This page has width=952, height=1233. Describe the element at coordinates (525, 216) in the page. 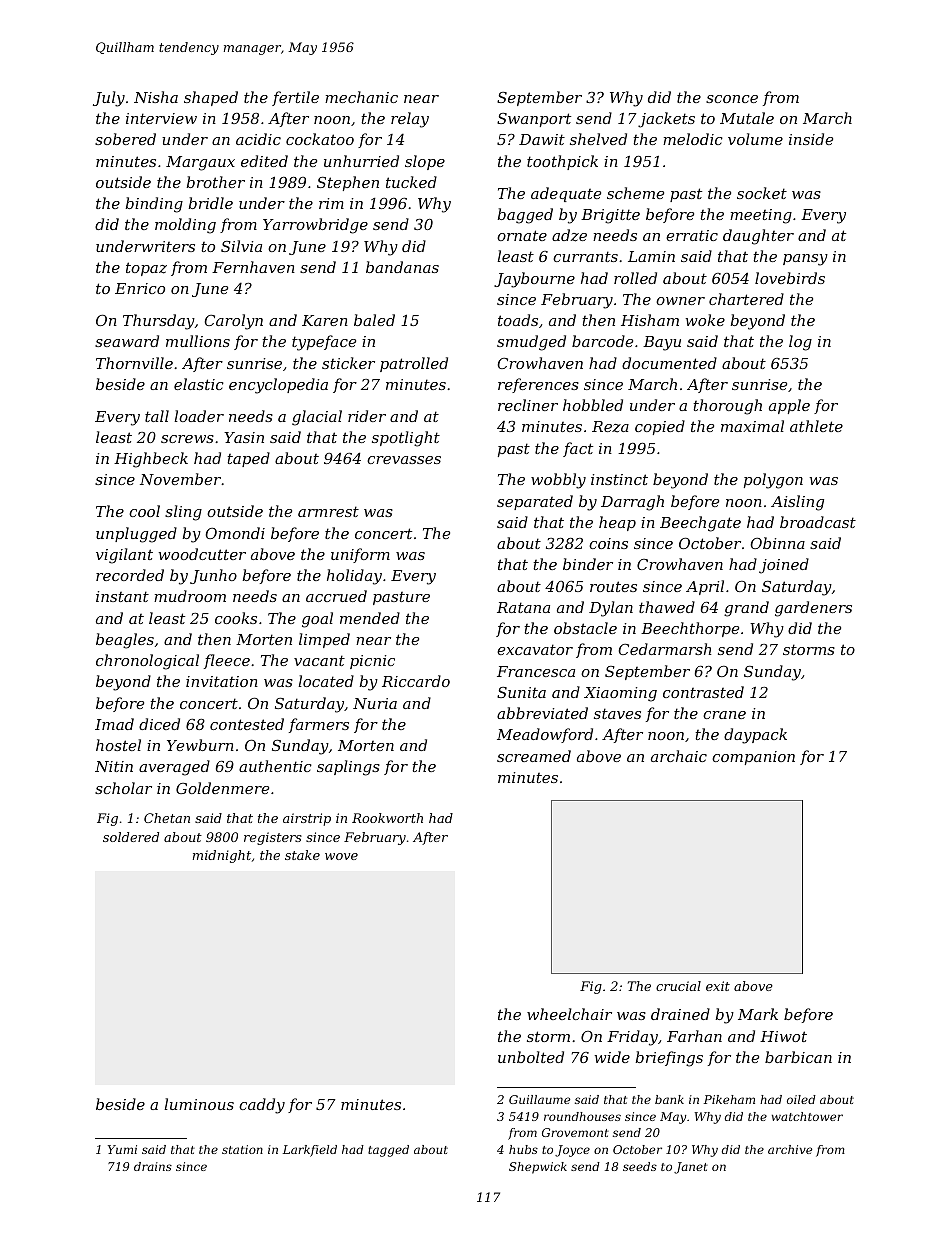

I see `bagged` at that location.
